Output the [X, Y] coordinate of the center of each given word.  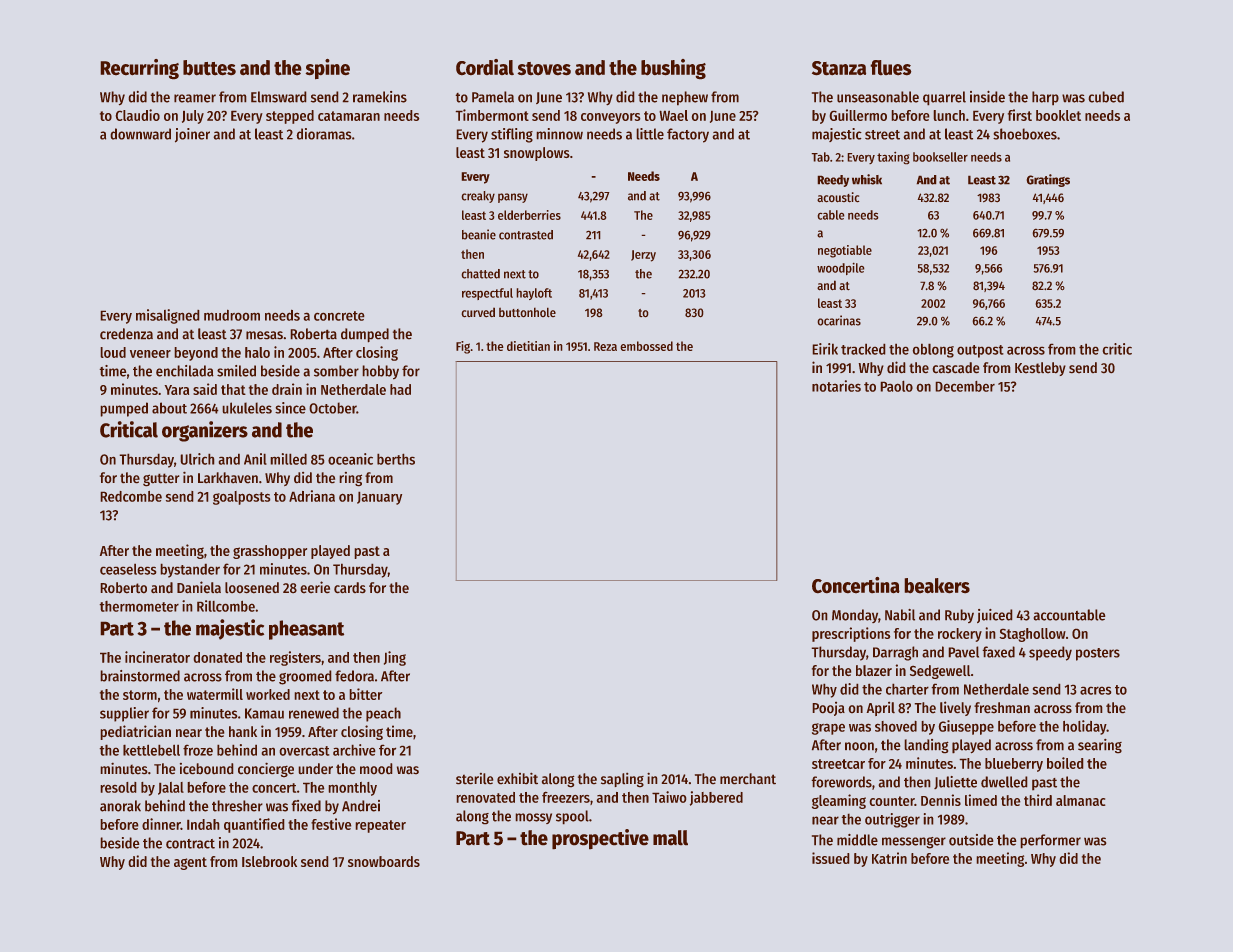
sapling [622, 780]
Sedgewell [940, 672]
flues [891, 67]
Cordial [485, 67]
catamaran [349, 116]
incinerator [157, 657]
